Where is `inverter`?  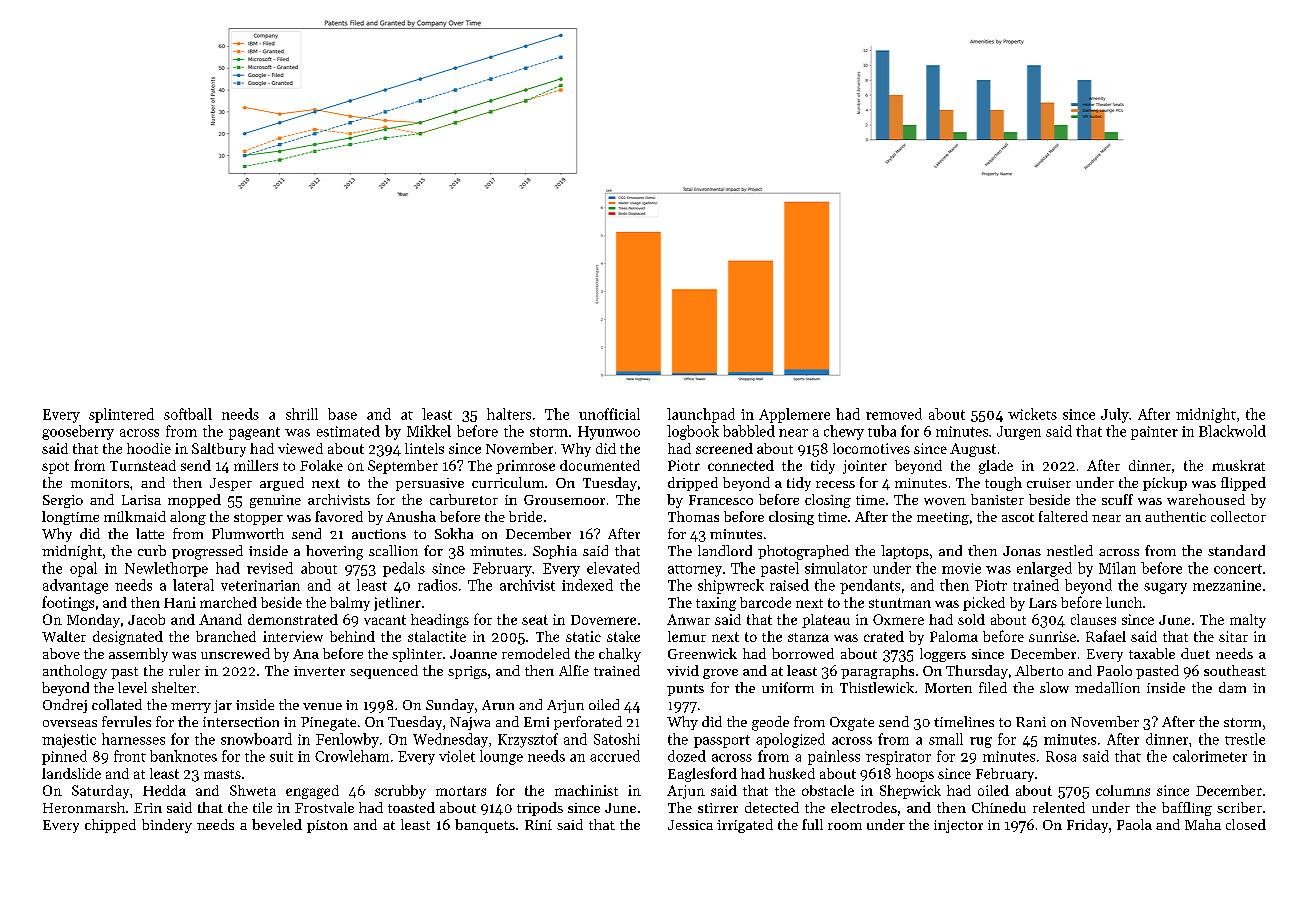
inverter is located at coordinates (319, 671).
